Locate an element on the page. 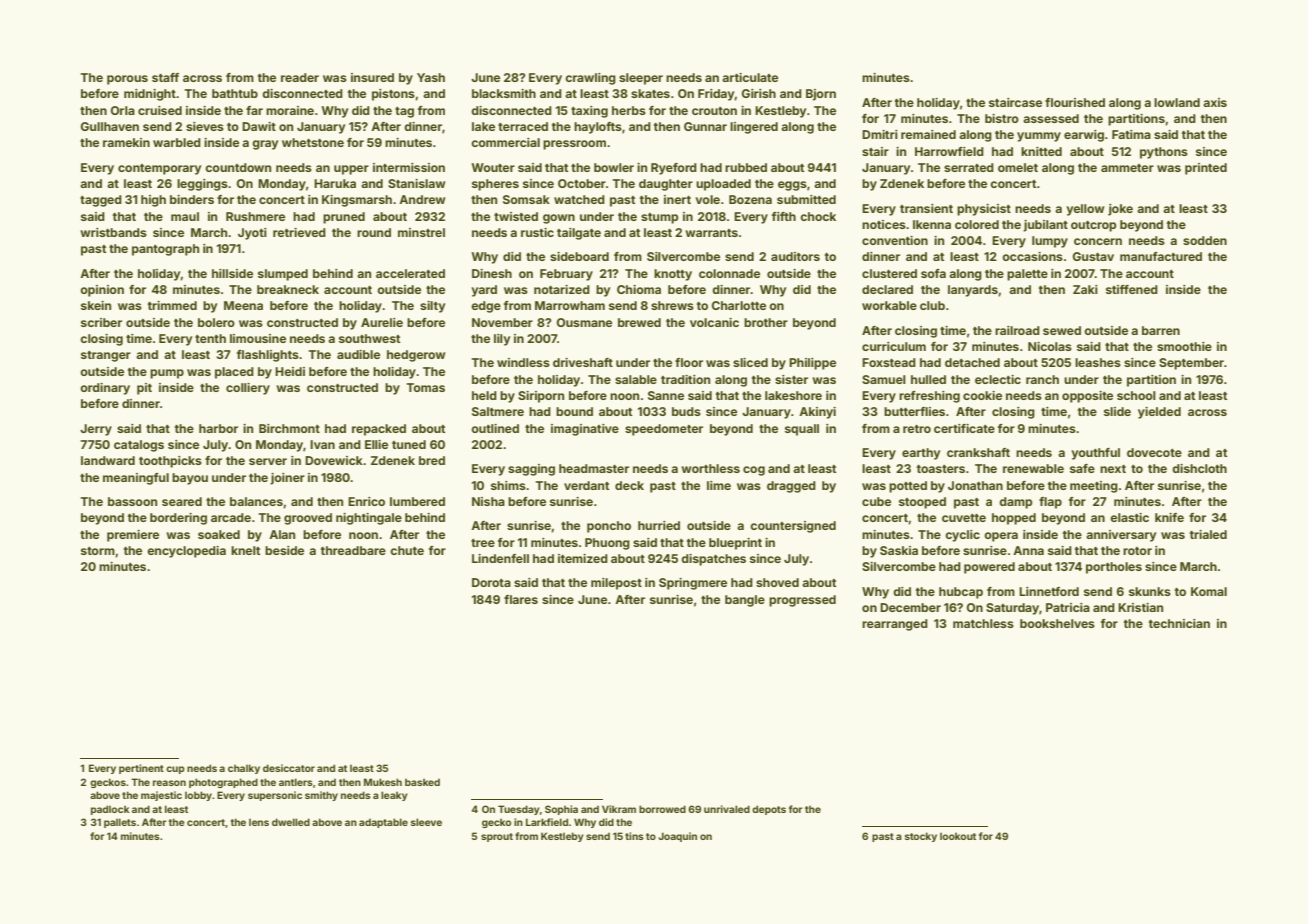  flares is located at coordinates (521, 599).
